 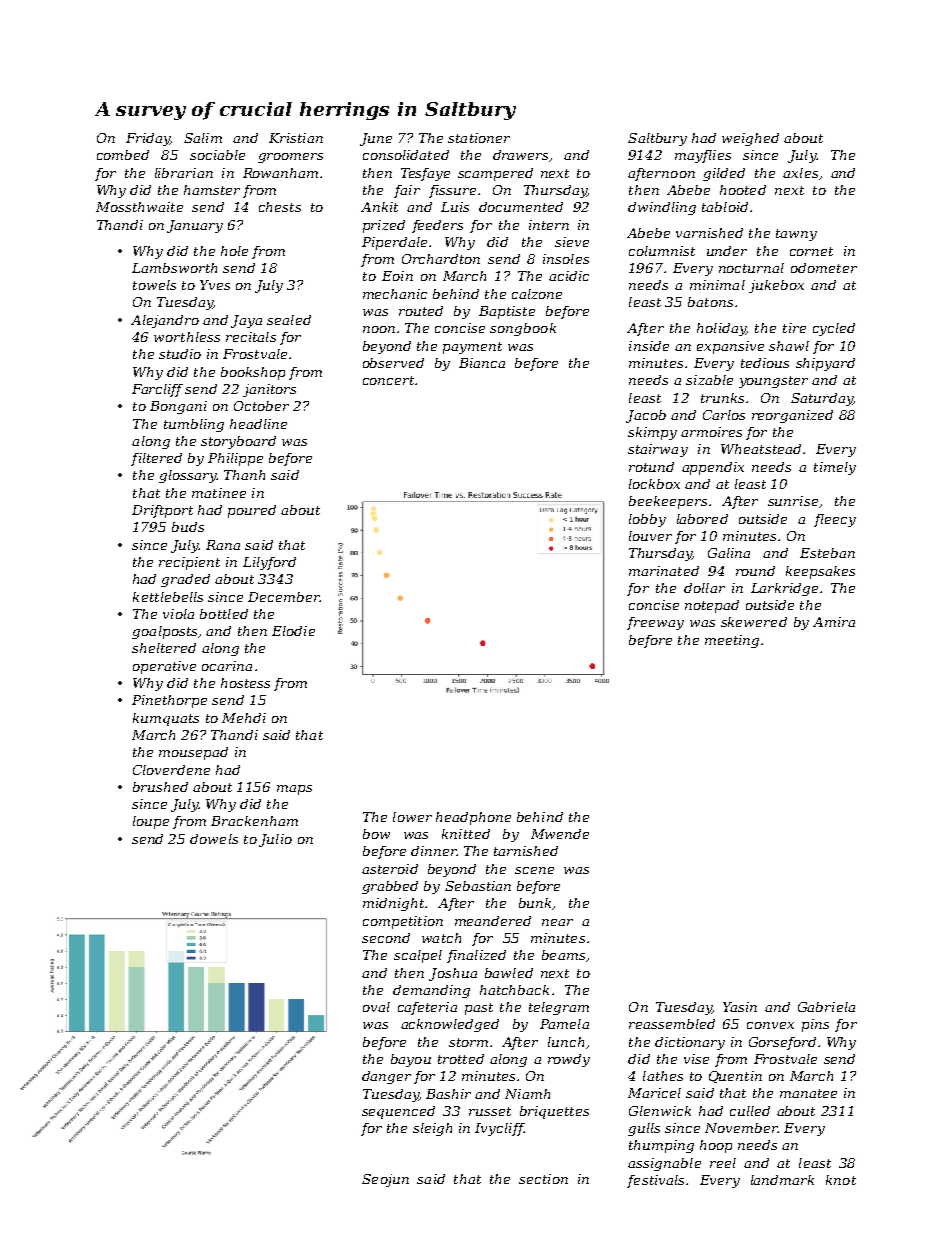 What do you see at coordinates (123, 155) in the document?
I see `combed` at bounding box center [123, 155].
